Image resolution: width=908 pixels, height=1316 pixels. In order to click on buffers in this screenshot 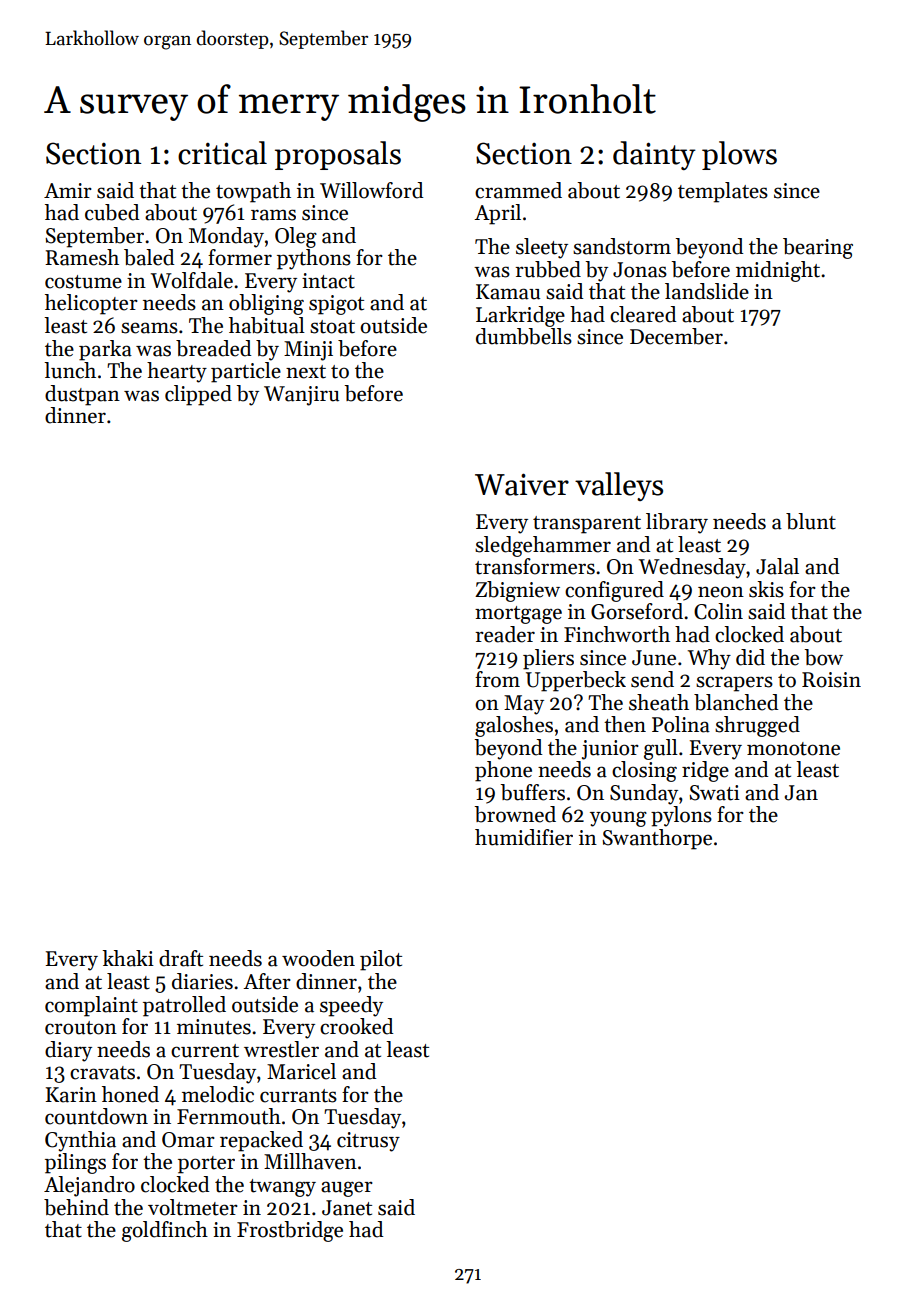, I will do `click(532, 792)`.
